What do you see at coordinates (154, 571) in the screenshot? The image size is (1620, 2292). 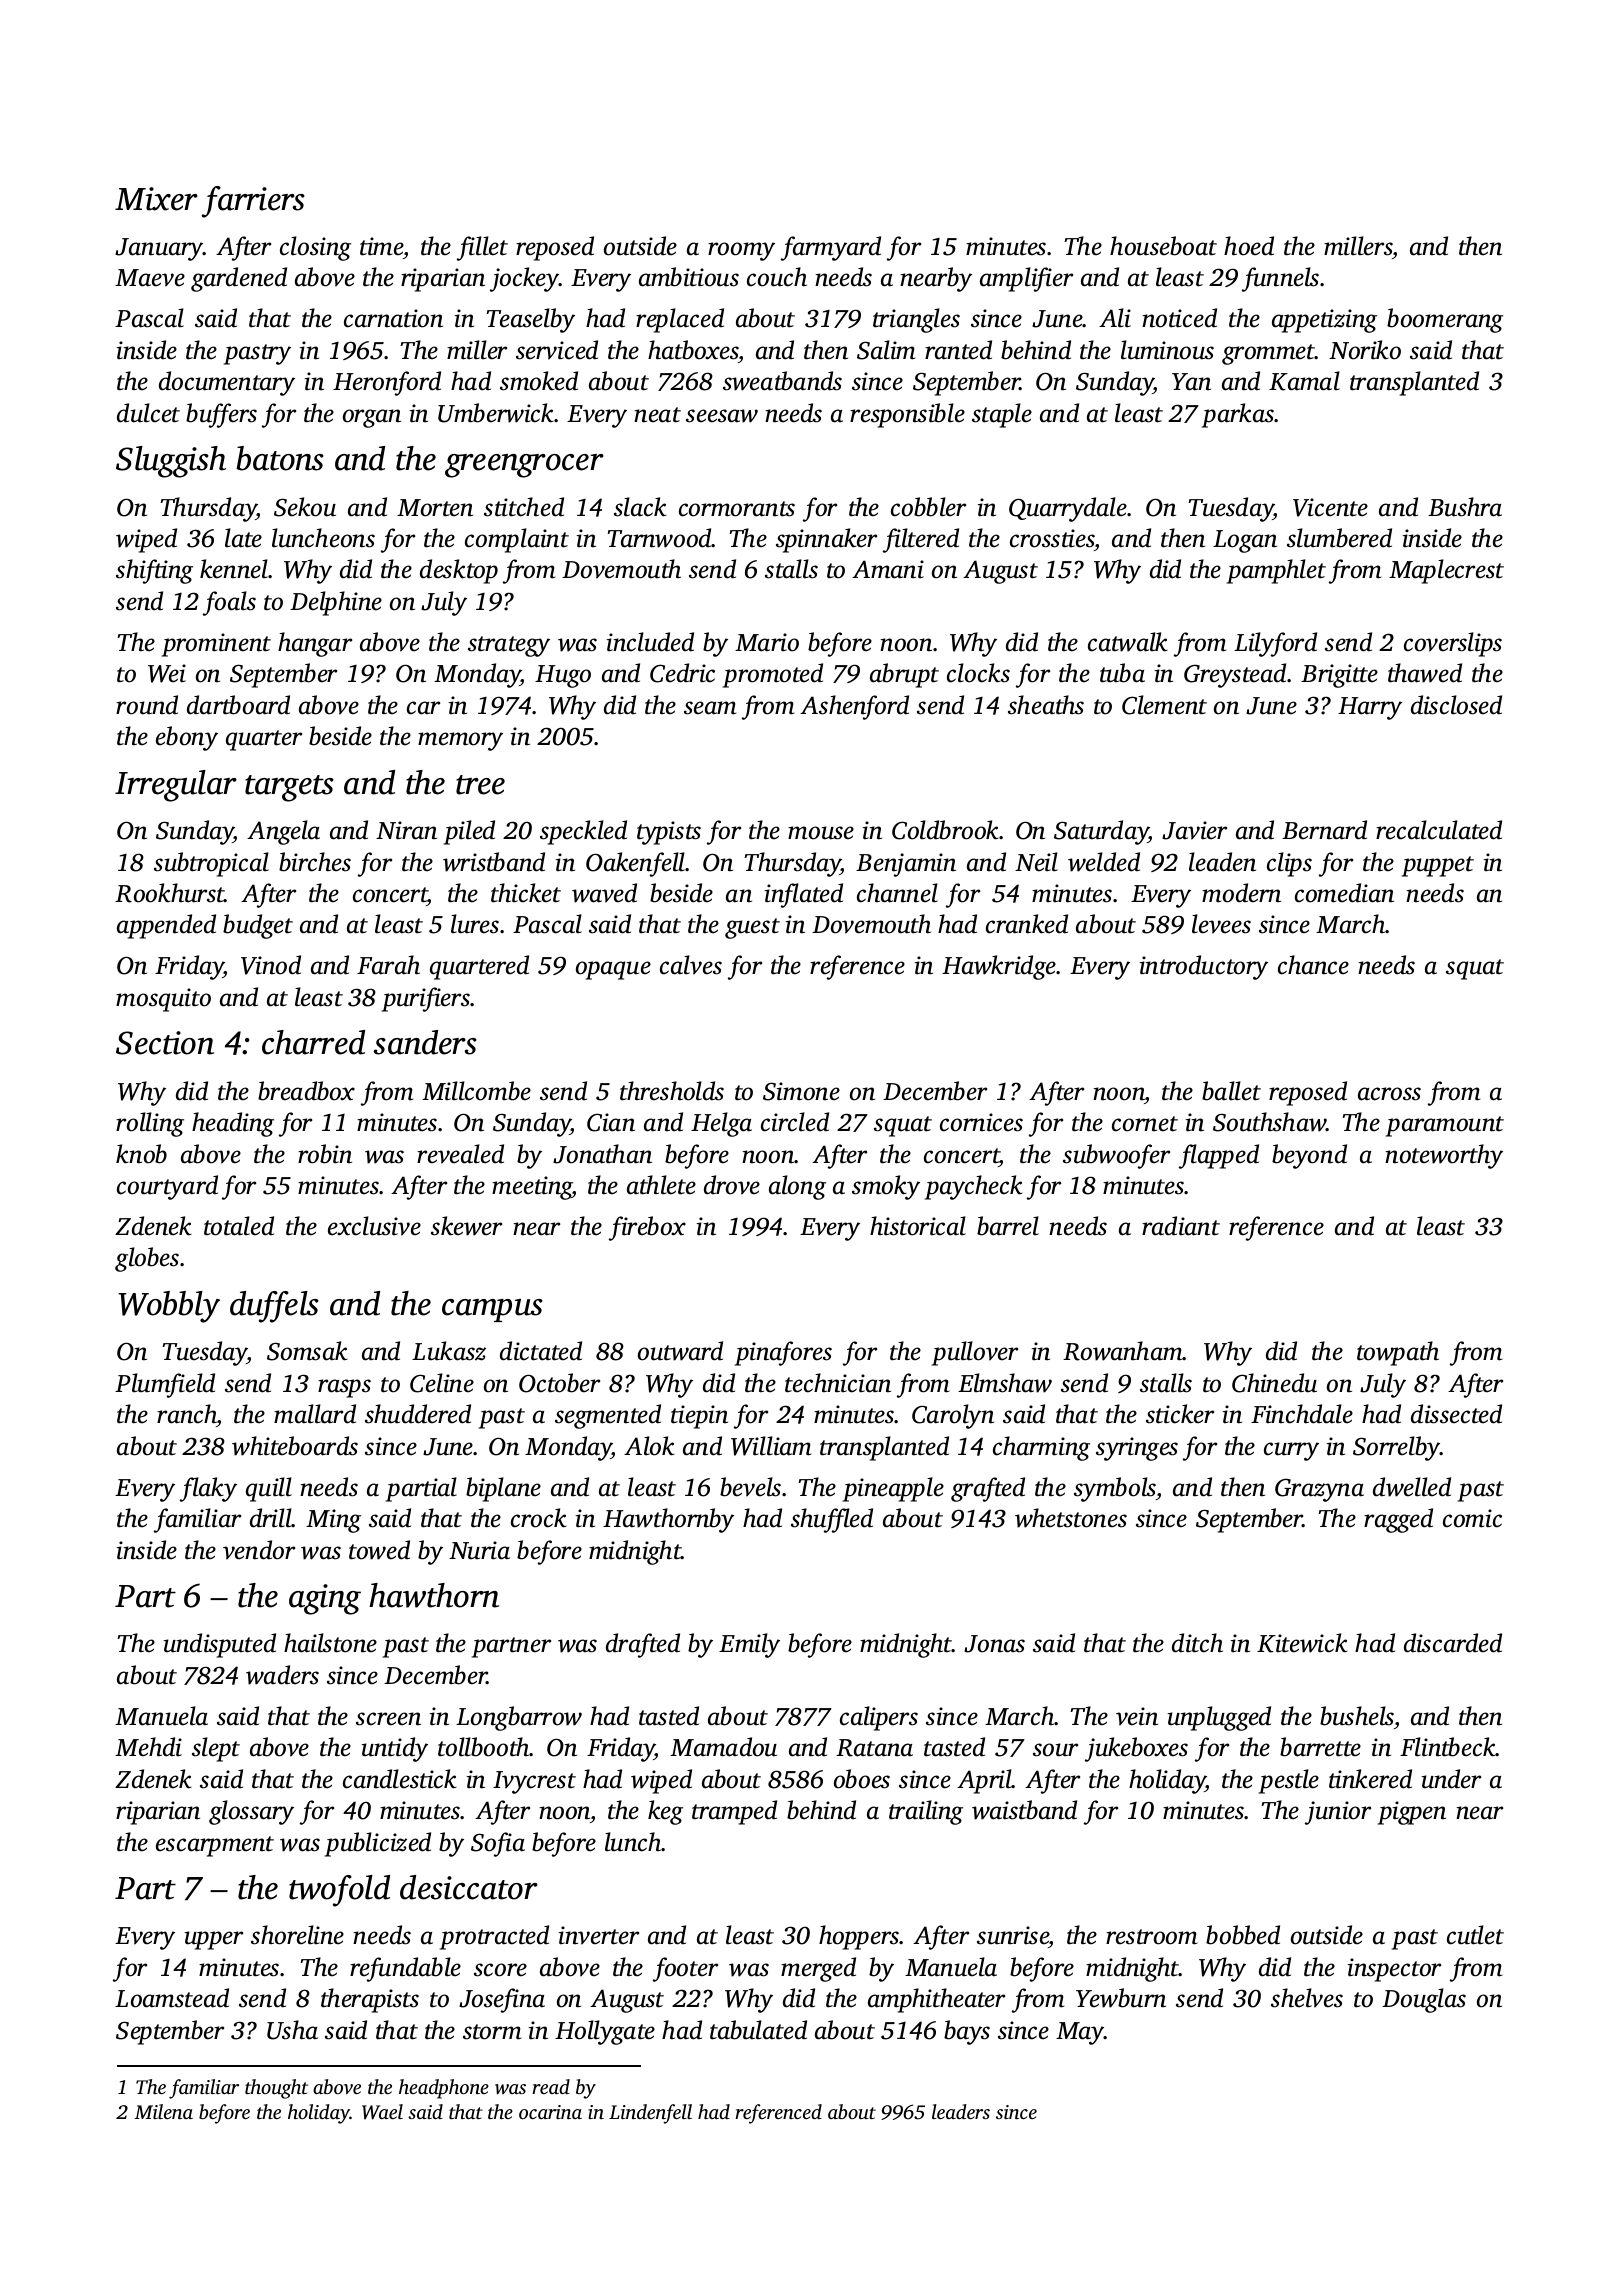 I see `shifting` at bounding box center [154, 571].
